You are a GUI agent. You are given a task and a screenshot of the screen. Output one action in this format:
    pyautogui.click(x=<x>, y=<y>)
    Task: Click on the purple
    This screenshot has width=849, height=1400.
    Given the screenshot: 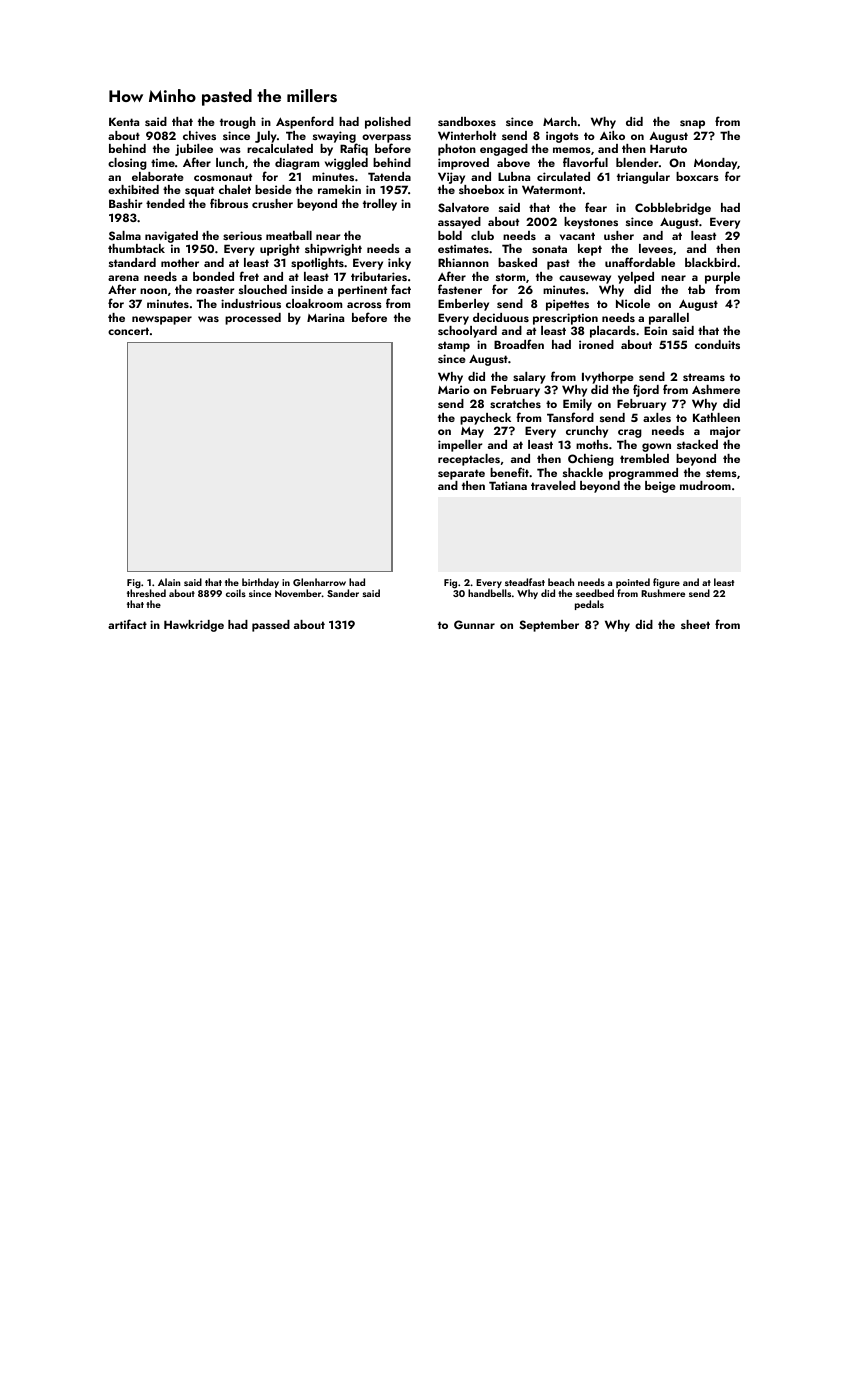 What is the action you would take?
    pyautogui.click(x=722, y=278)
